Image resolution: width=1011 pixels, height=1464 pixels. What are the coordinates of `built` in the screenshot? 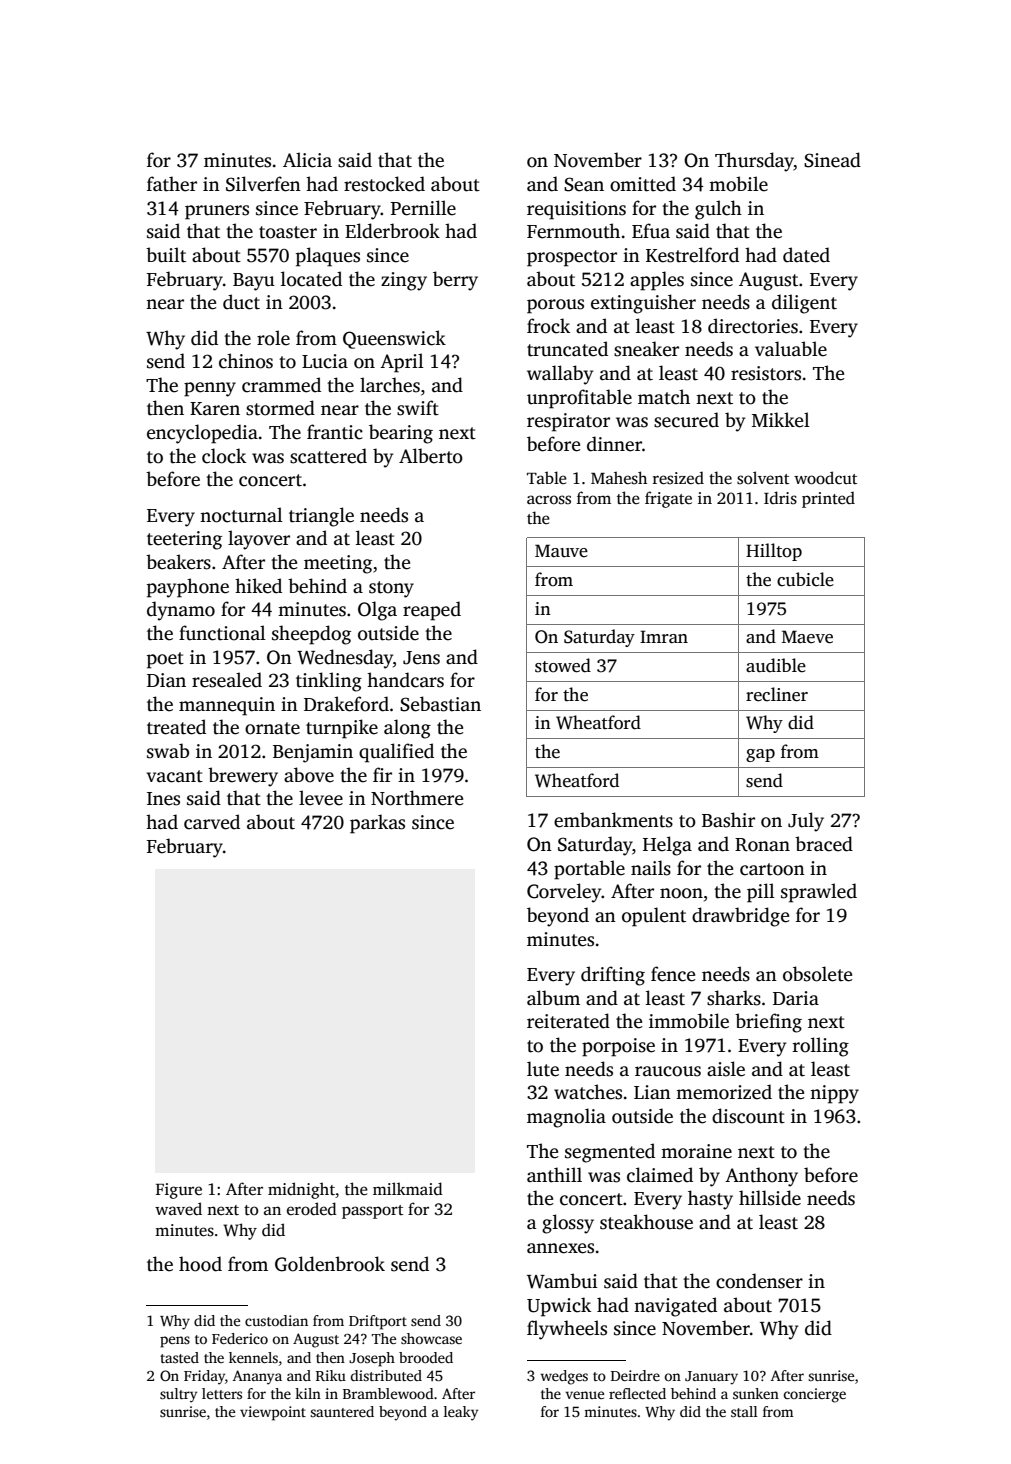 It's located at (166, 255).
